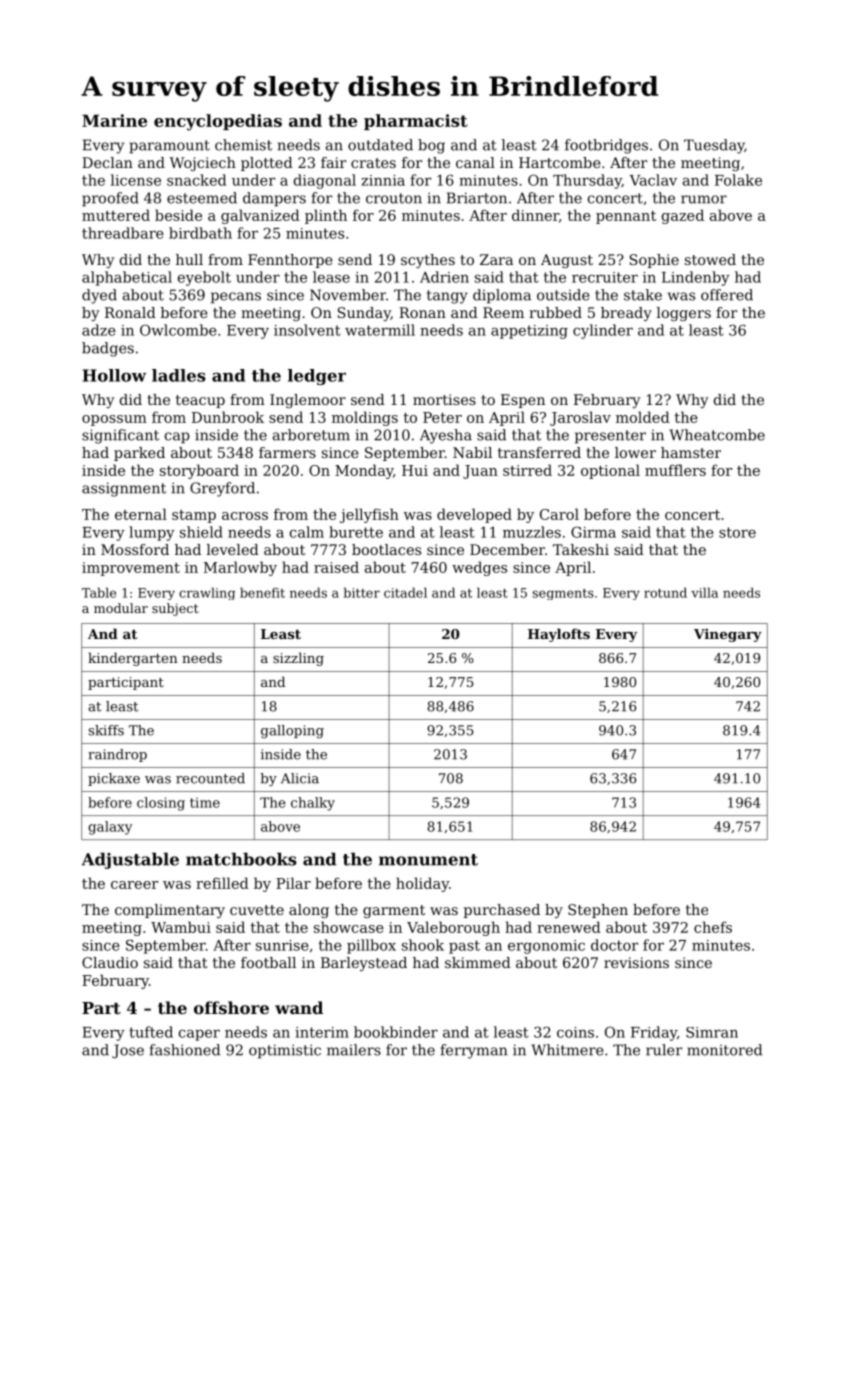 The height and width of the image is (1400, 849). Describe the element at coordinates (114, 120) in the image. I see `Marine` at that location.
